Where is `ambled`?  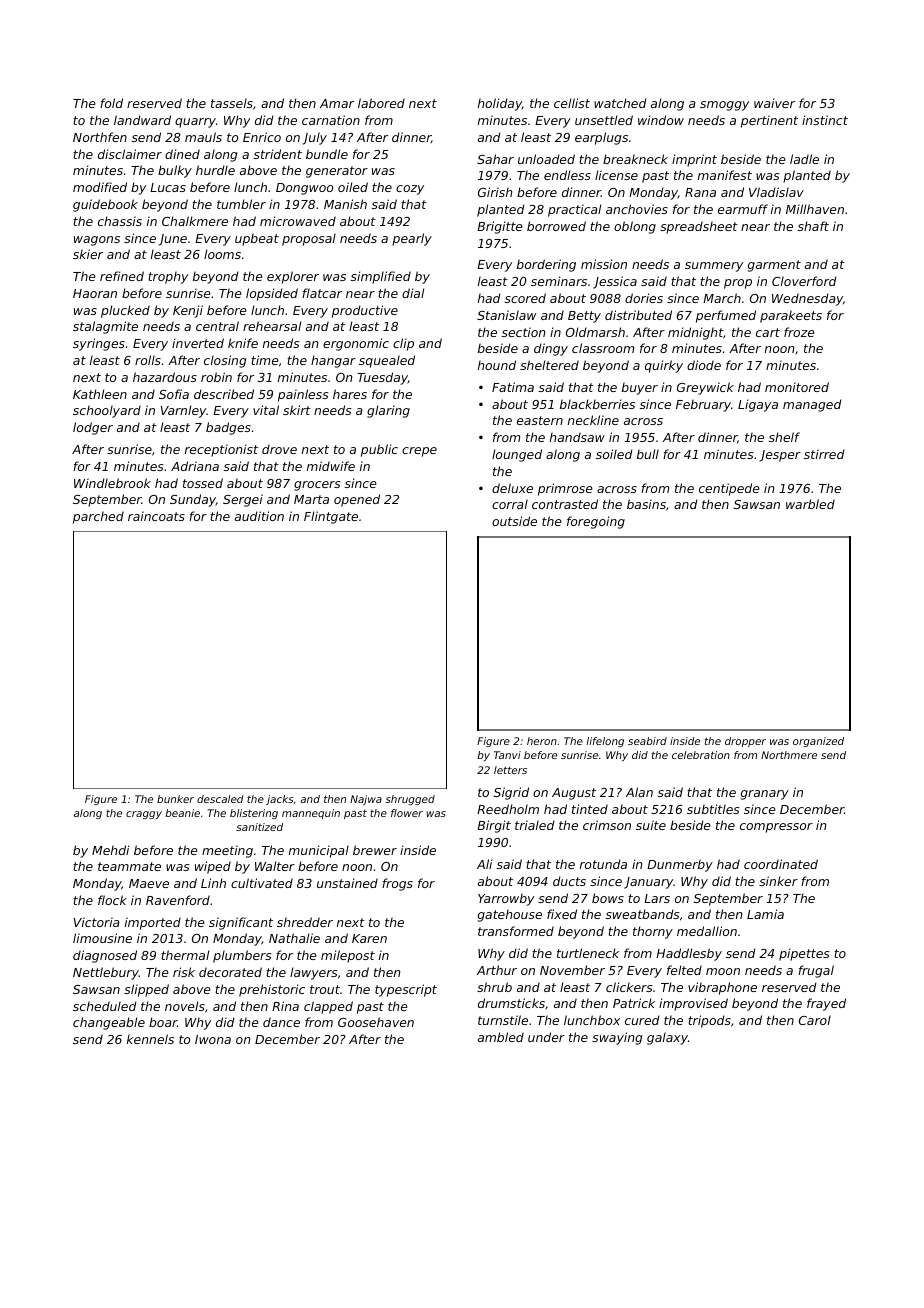
ambled is located at coordinates (501, 1037).
